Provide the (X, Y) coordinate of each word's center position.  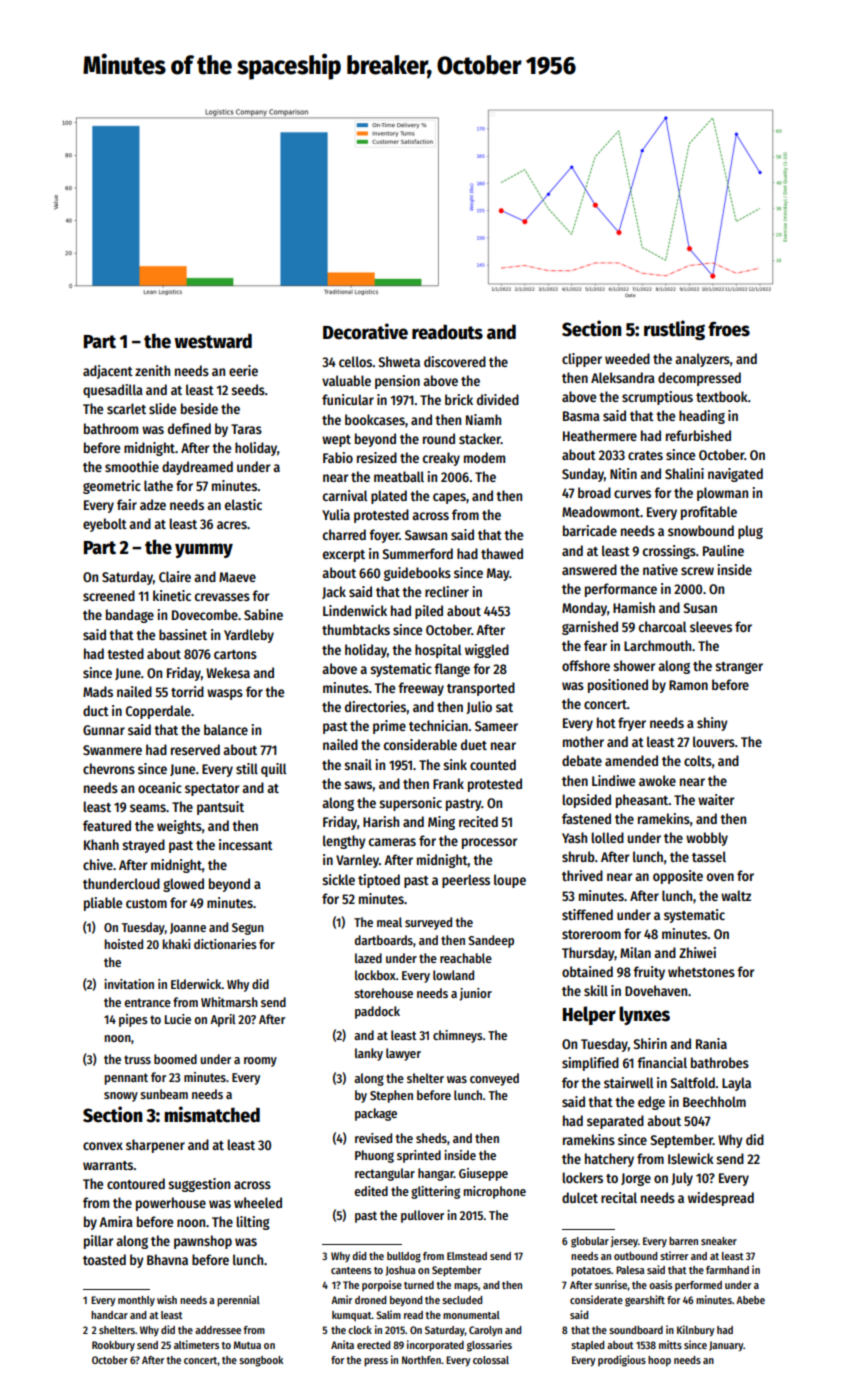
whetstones (701, 971)
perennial (238, 1301)
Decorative (365, 331)
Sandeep (491, 941)
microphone (495, 1192)
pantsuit (220, 808)
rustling (674, 330)
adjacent (108, 372)
